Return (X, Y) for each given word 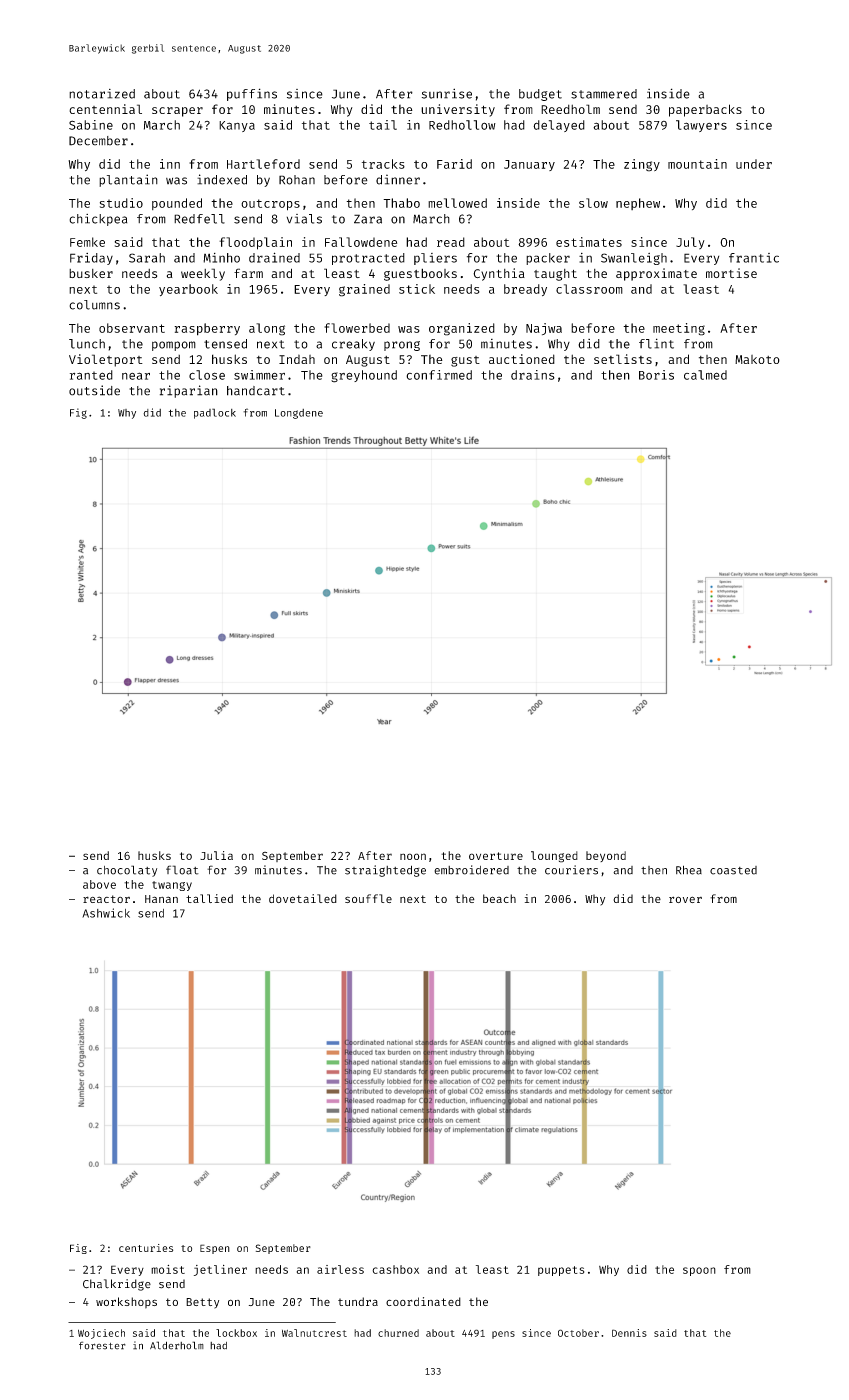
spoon (699, 1271)
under (754, 164)
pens (503, 1335)
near (136, 376)
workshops (126, 1303)
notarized (102, 94)
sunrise (447, 93)
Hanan (161, 899)
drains (533, 375)
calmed (705, 375)
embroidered (471, 870)
